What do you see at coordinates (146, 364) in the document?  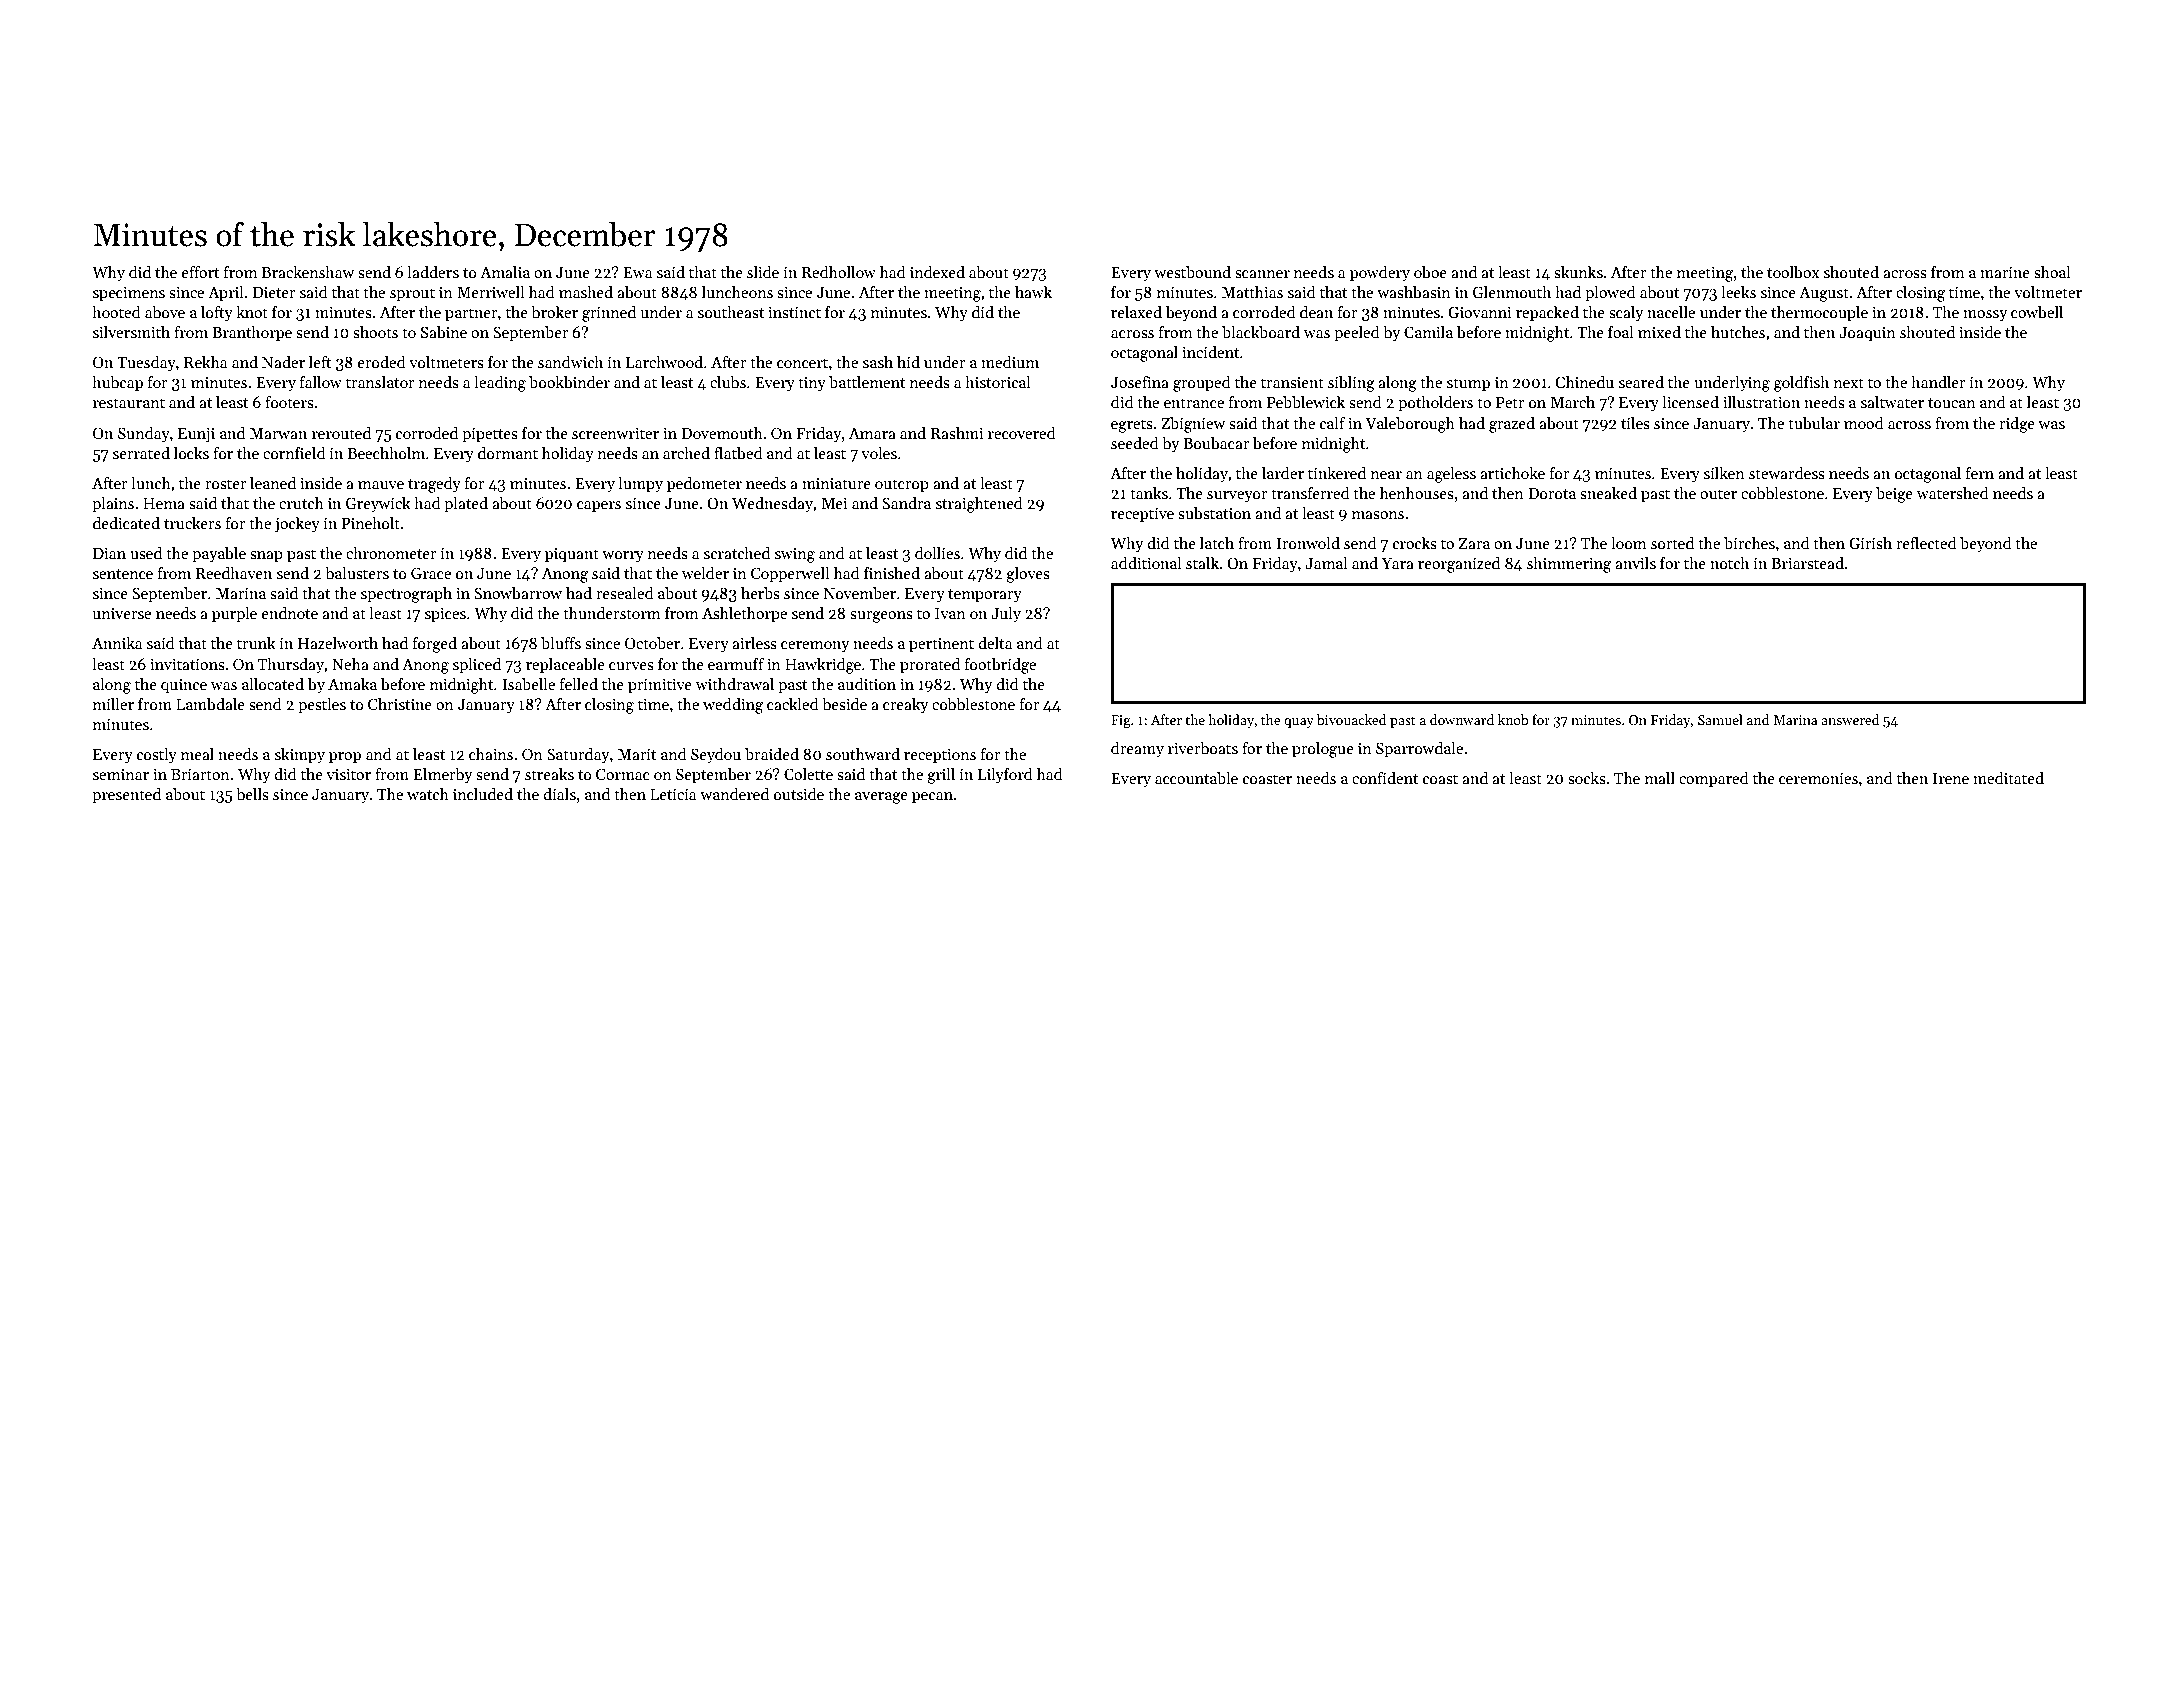 I see `Tuesday` at bounding box center [146, 364].
